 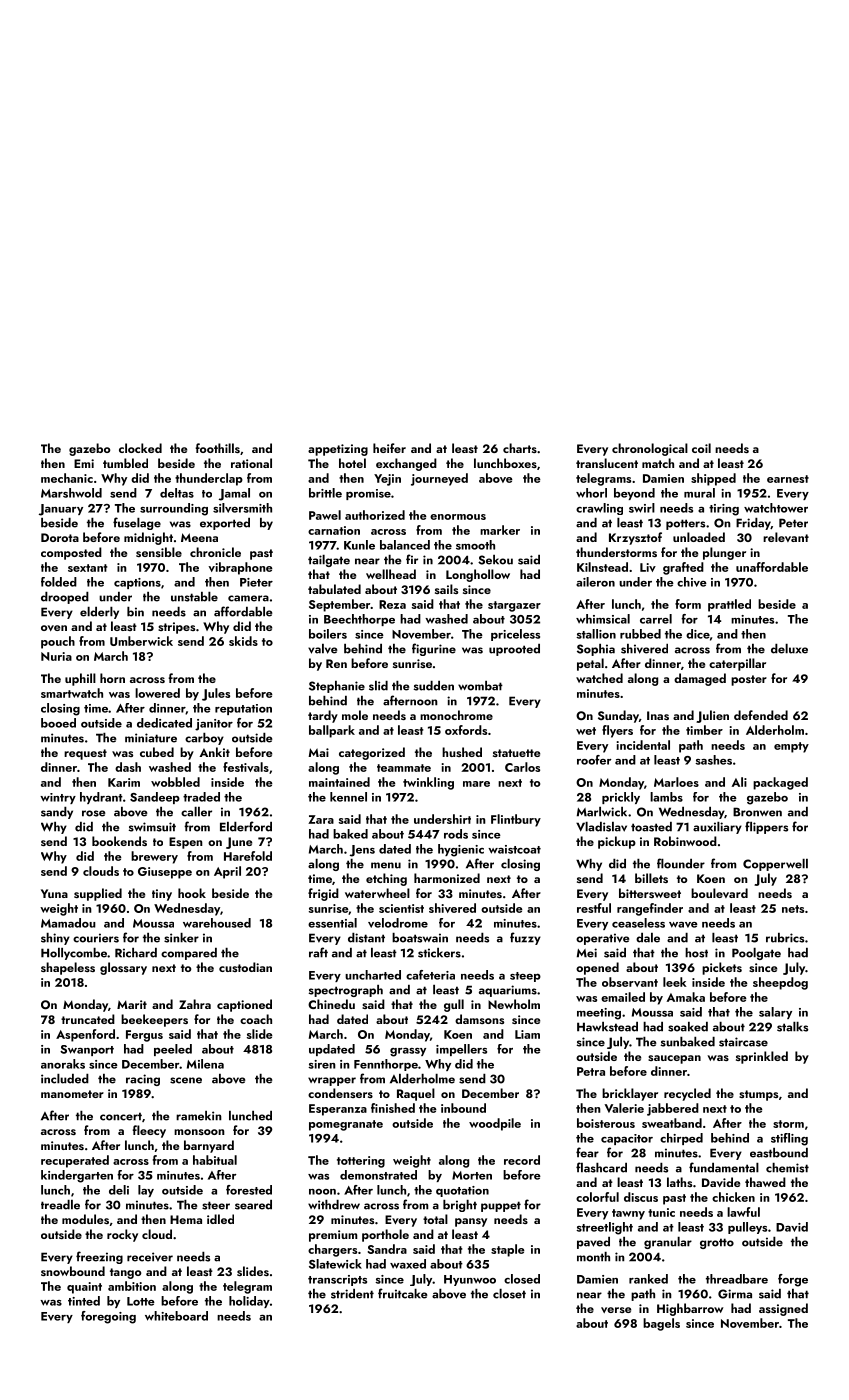 What do you see at coordinates (594, 760) in the screenshot?
I see `roofer` at bounding box center [594, 760].
